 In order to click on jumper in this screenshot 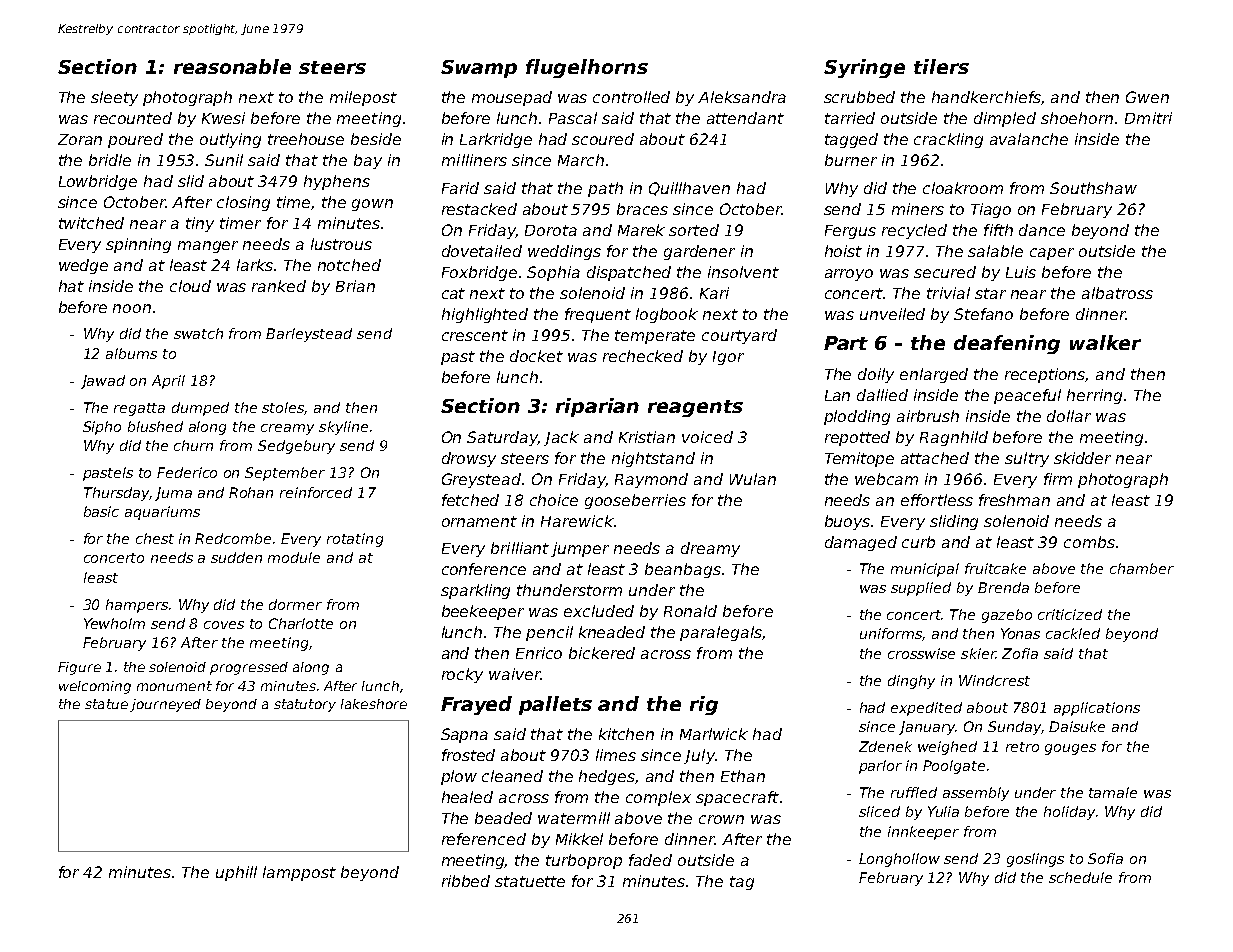, I will do `click(580, 549)`.
